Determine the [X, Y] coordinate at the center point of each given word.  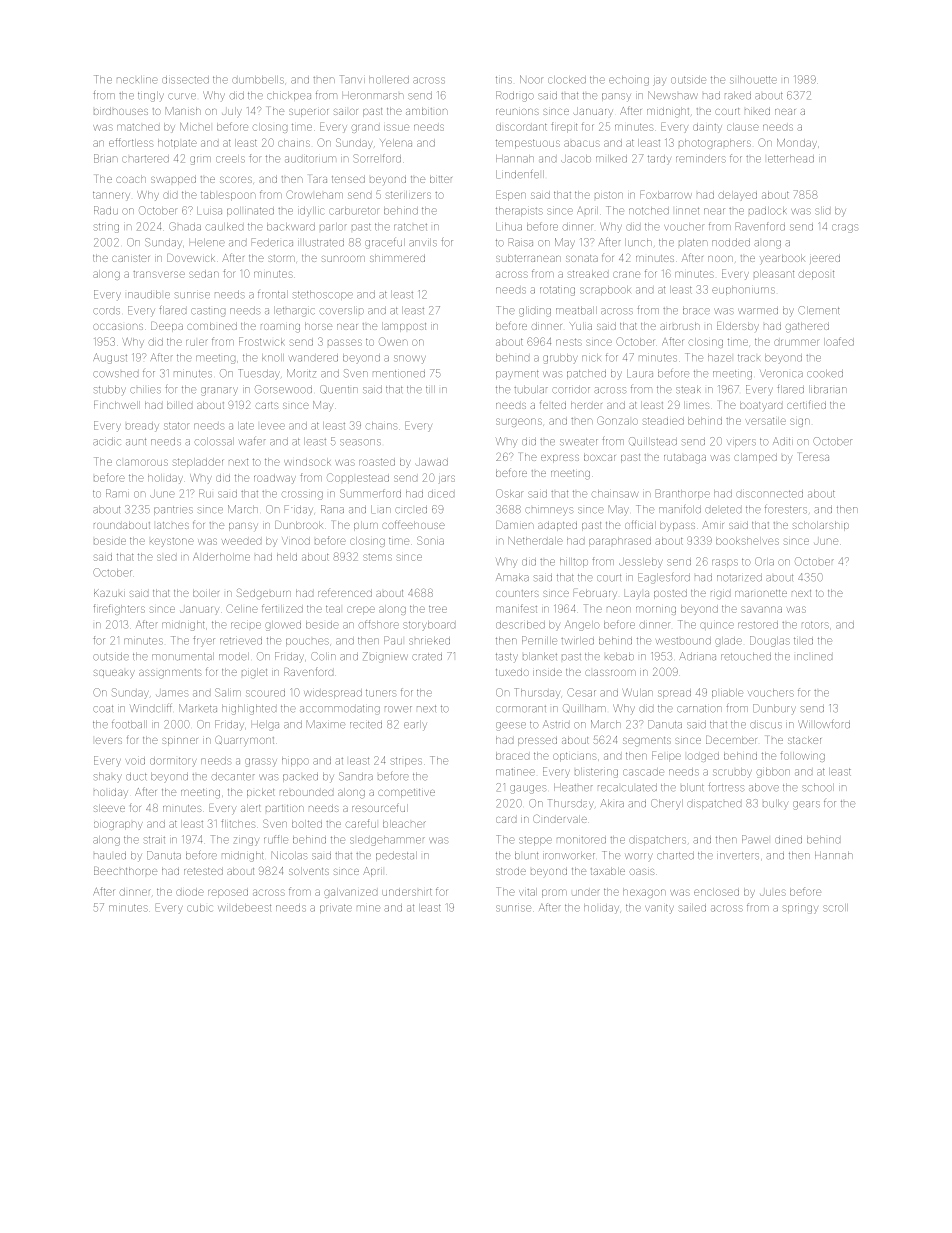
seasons [360, 442]
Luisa [209, 211]
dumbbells [258, 80]
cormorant [521, 709]
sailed [692, 908]
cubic [199, 908]
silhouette [753, 80]
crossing [302, 495]
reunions [517, 112]
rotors [815, 625]
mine [368, 908]
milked [611, 159]
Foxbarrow [666, 194]
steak [688, 390]
